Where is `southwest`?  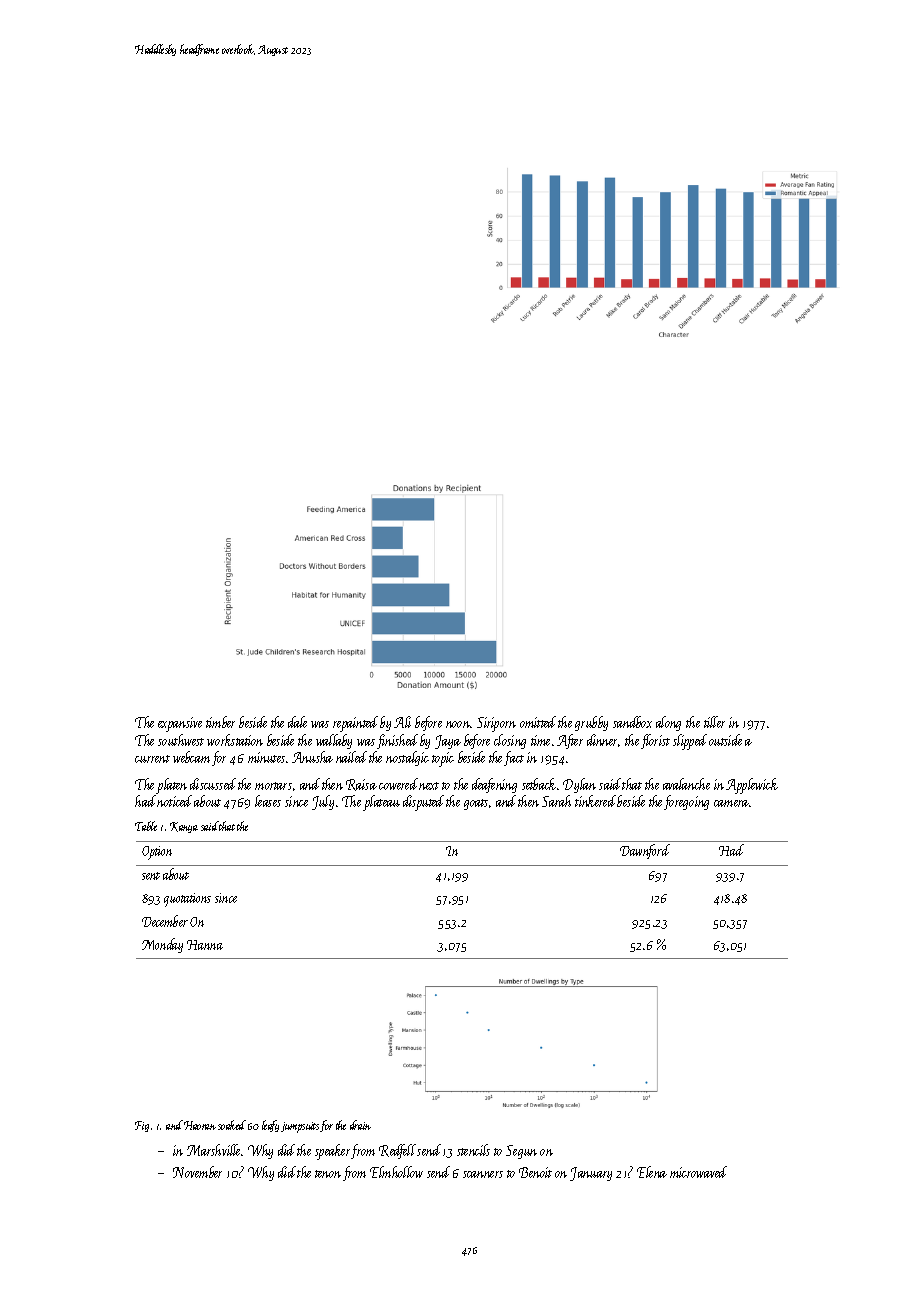 southwest is located at coordinates (181, 740).
